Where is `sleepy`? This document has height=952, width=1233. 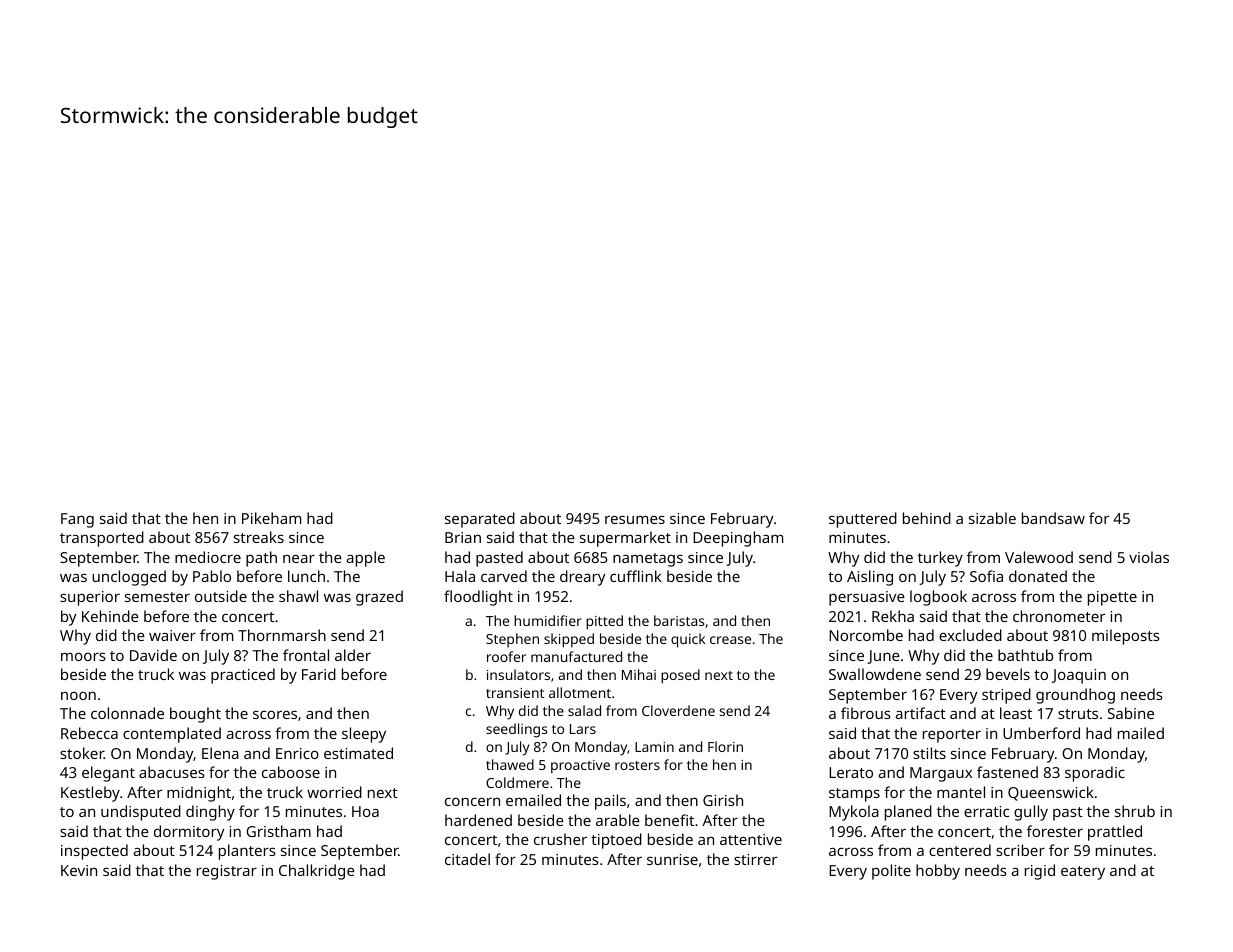
sleepy is located at coordinates (364, 735).
